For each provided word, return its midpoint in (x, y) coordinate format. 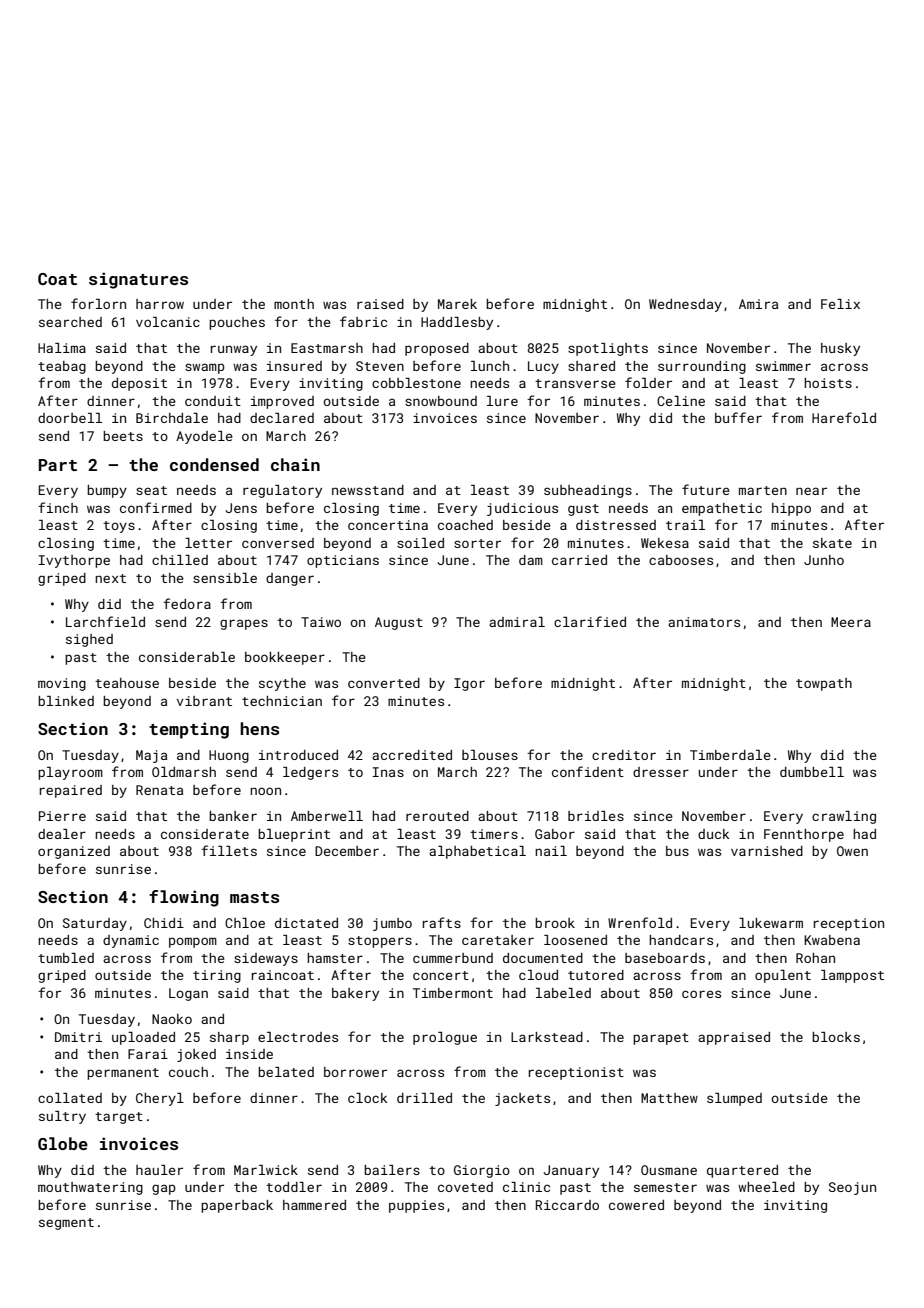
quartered (742, 1171)
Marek (457, 304)
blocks (836, 1037)
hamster (335, 958)
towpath (824, 684)
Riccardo (567, 1205)
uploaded (143, 1038)
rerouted (437, 816)
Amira (758, 304)
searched (70, 322)
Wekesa (665, 543)
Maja (151, 756)
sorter (477, 543)
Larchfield (105, 621)
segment (66, 1224)
